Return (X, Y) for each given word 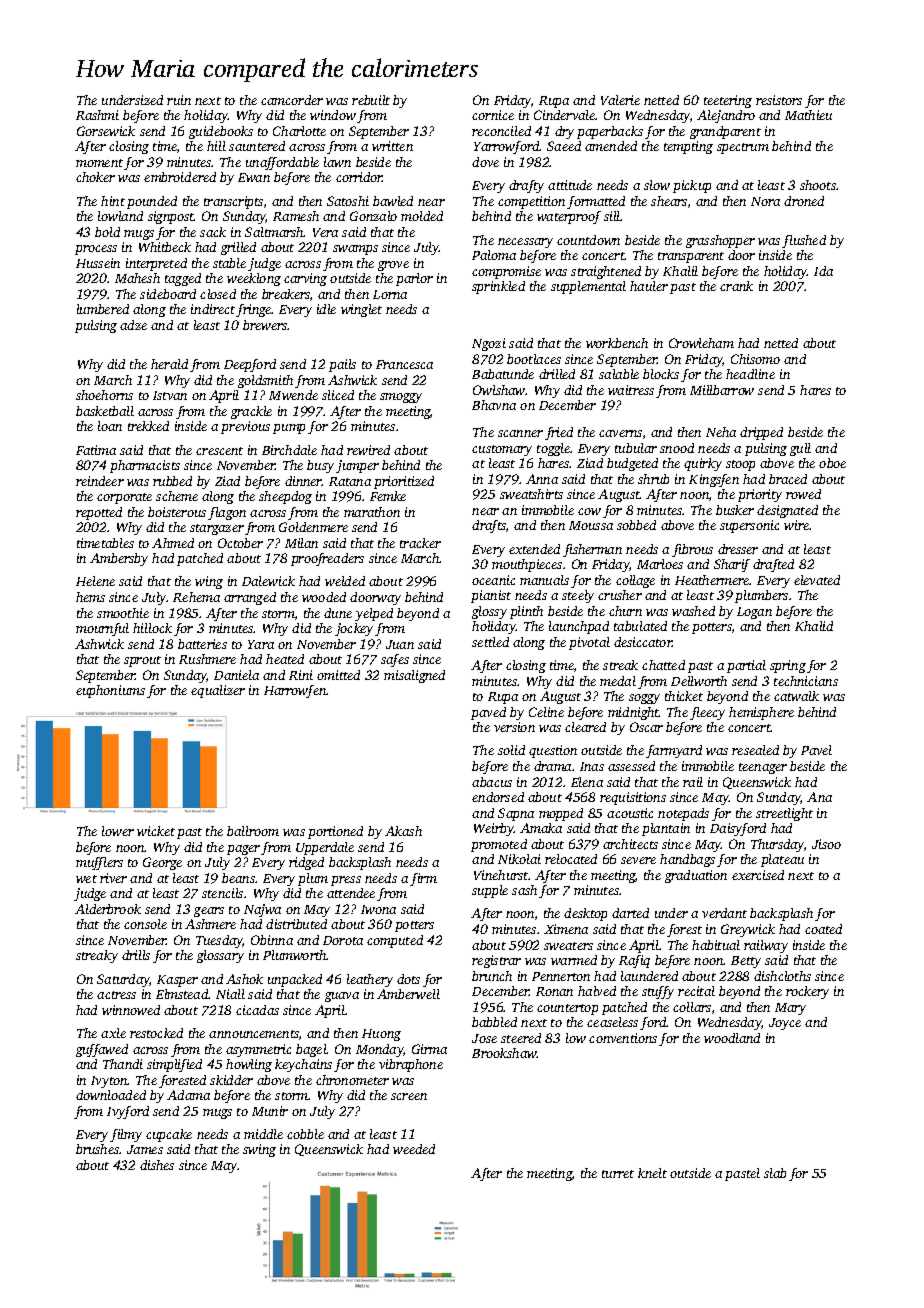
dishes (157, 1165)
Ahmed (173, 543)
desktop (585, 914)
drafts (489, 526)
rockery (807, 992)
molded (422, 216)
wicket (156, 831)
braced (788, 479)
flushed (804, 241)
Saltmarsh (274, 232)
